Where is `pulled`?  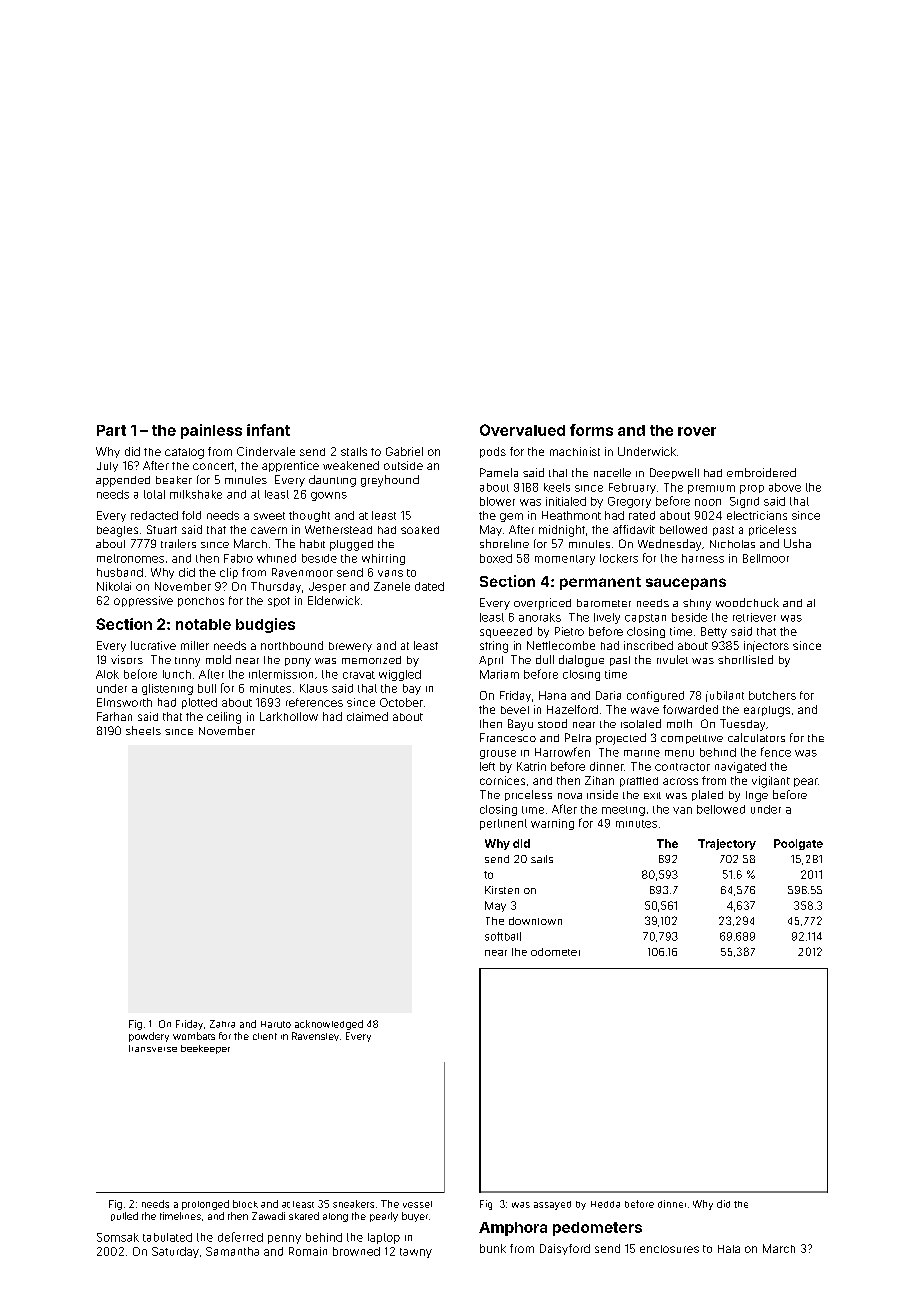
pulled is located at coordinates (124, 1216).
